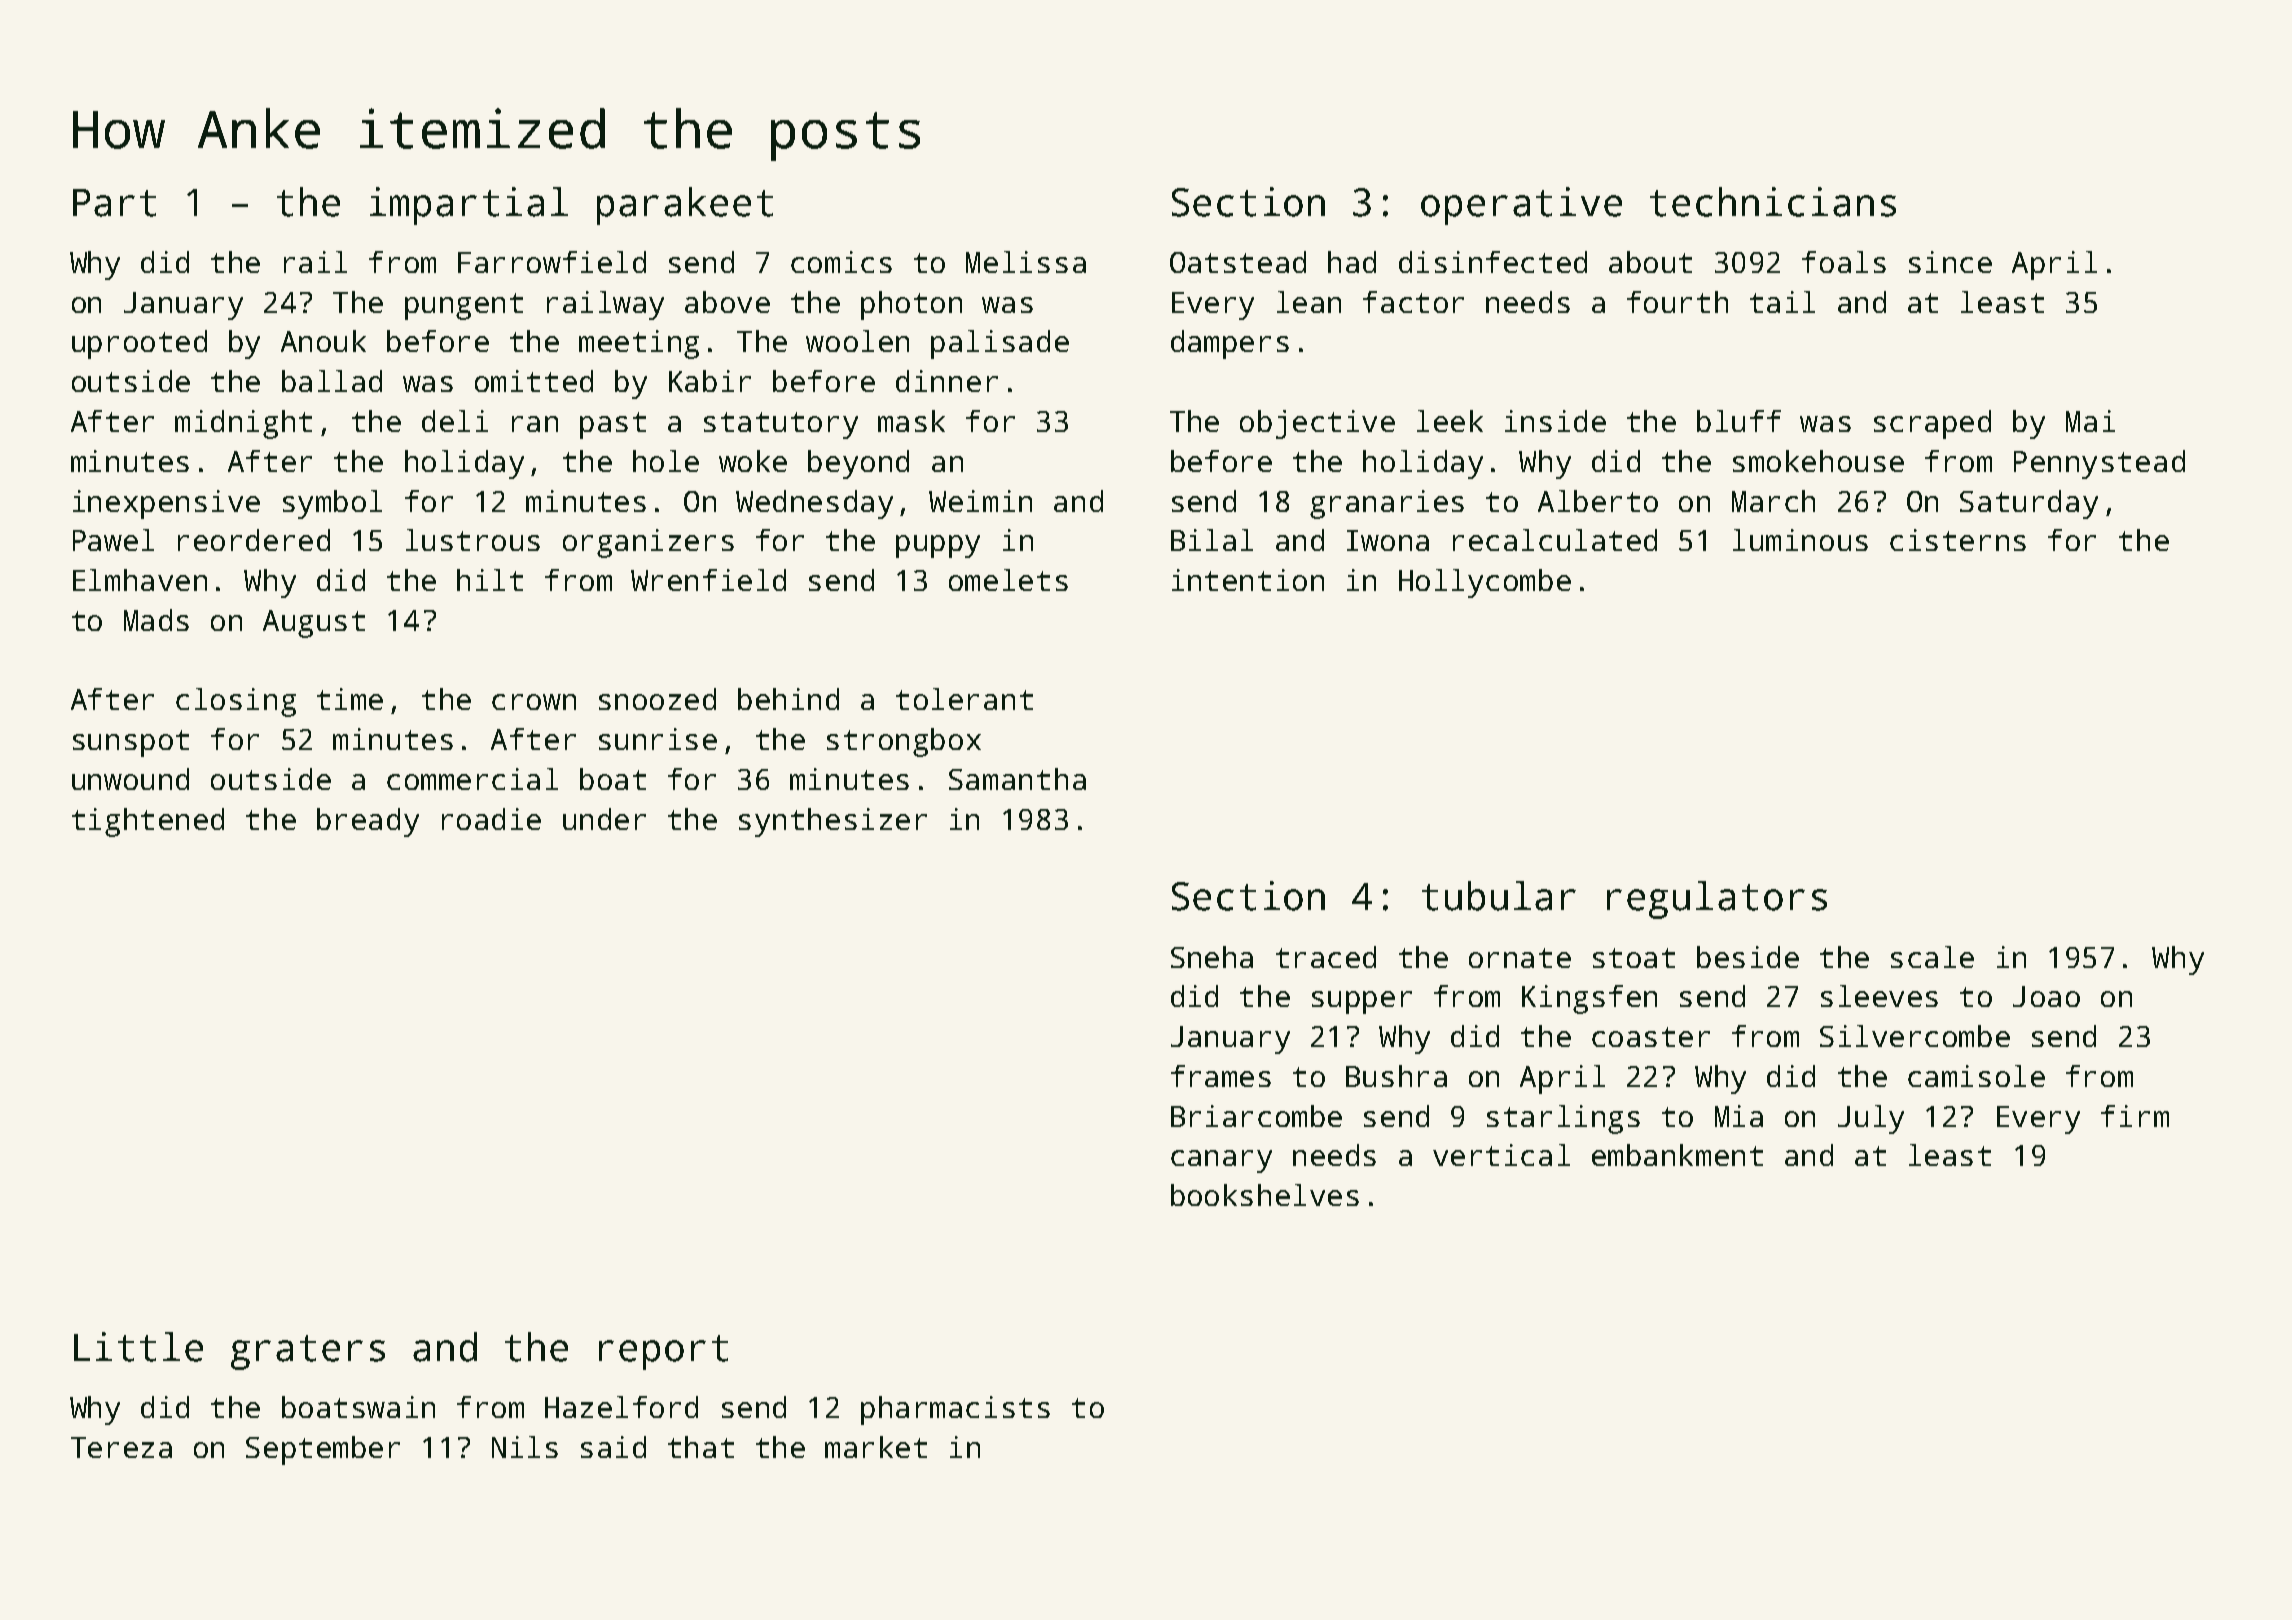  I want to click on technicians, so click(1773, 202).
